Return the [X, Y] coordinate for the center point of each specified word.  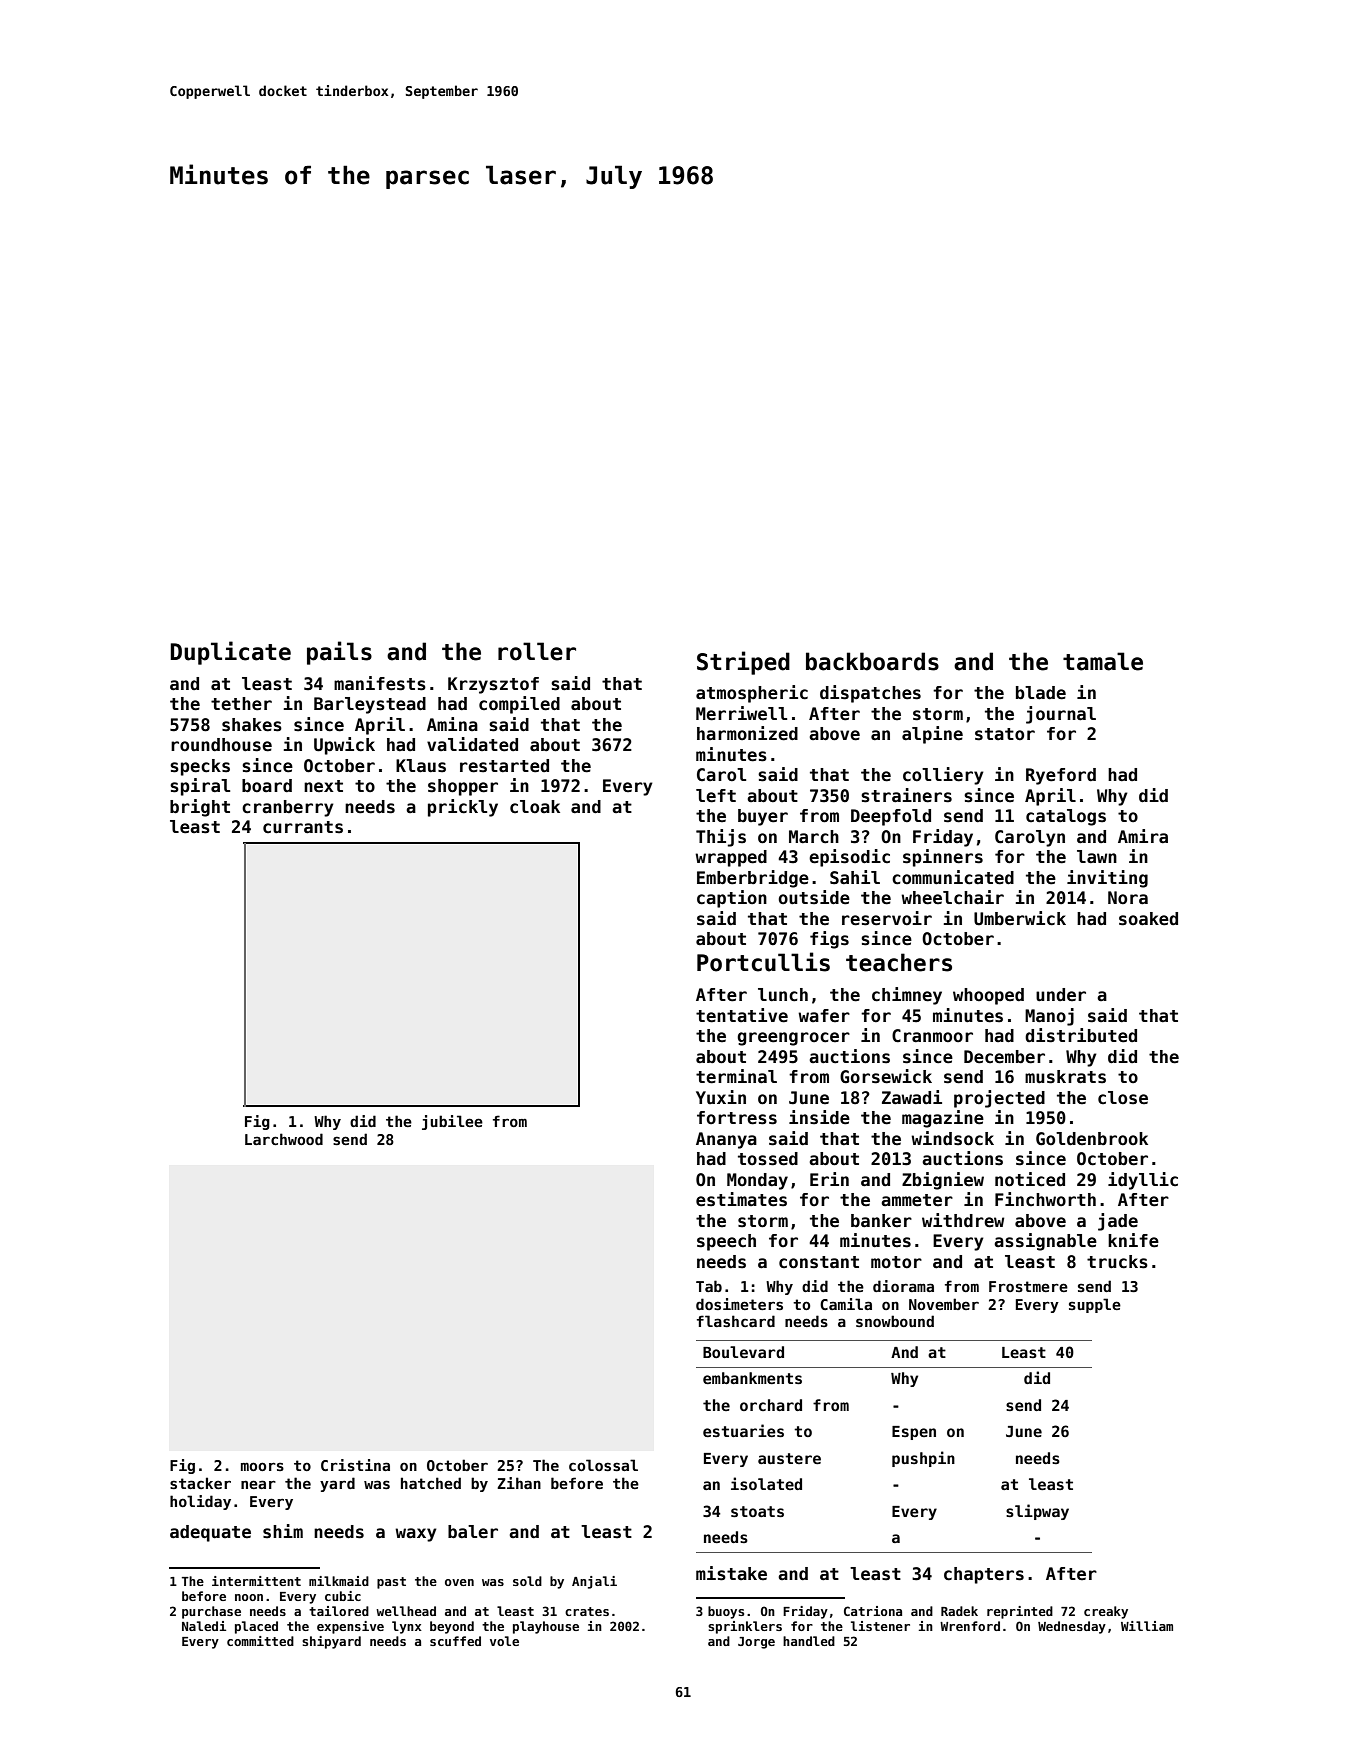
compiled [519, 705]
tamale [1103, 661]
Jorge [756, 1643]
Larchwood [284, 1139]
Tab [709, 1286]
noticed [1030, 1179]
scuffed [455, 1641]
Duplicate [230, 653]
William [1147, 1626]
